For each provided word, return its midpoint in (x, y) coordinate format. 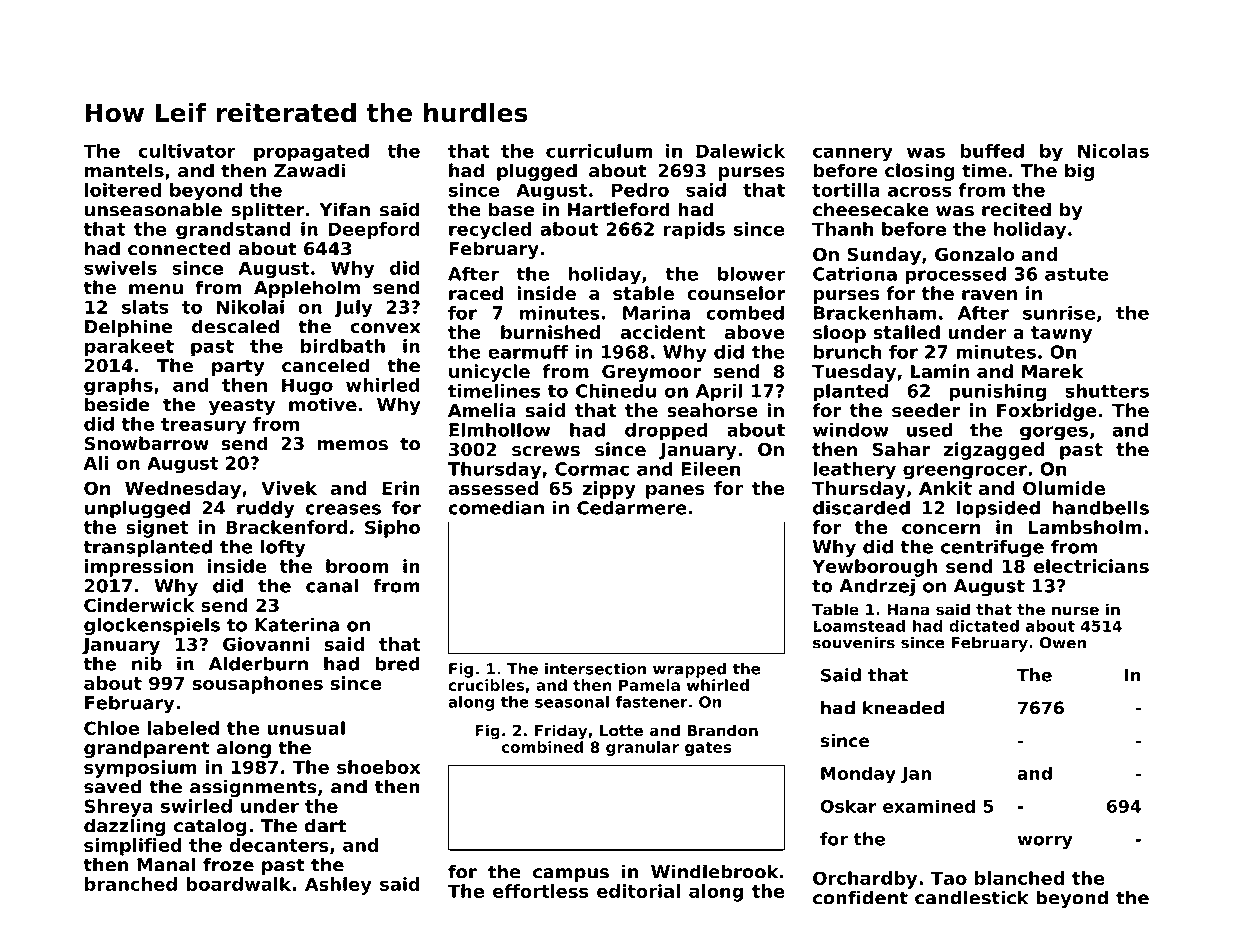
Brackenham (875, 313)
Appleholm (307, 289)
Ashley (338, 886)
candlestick (972, 897)
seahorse (712, 410)
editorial (638, 891)
